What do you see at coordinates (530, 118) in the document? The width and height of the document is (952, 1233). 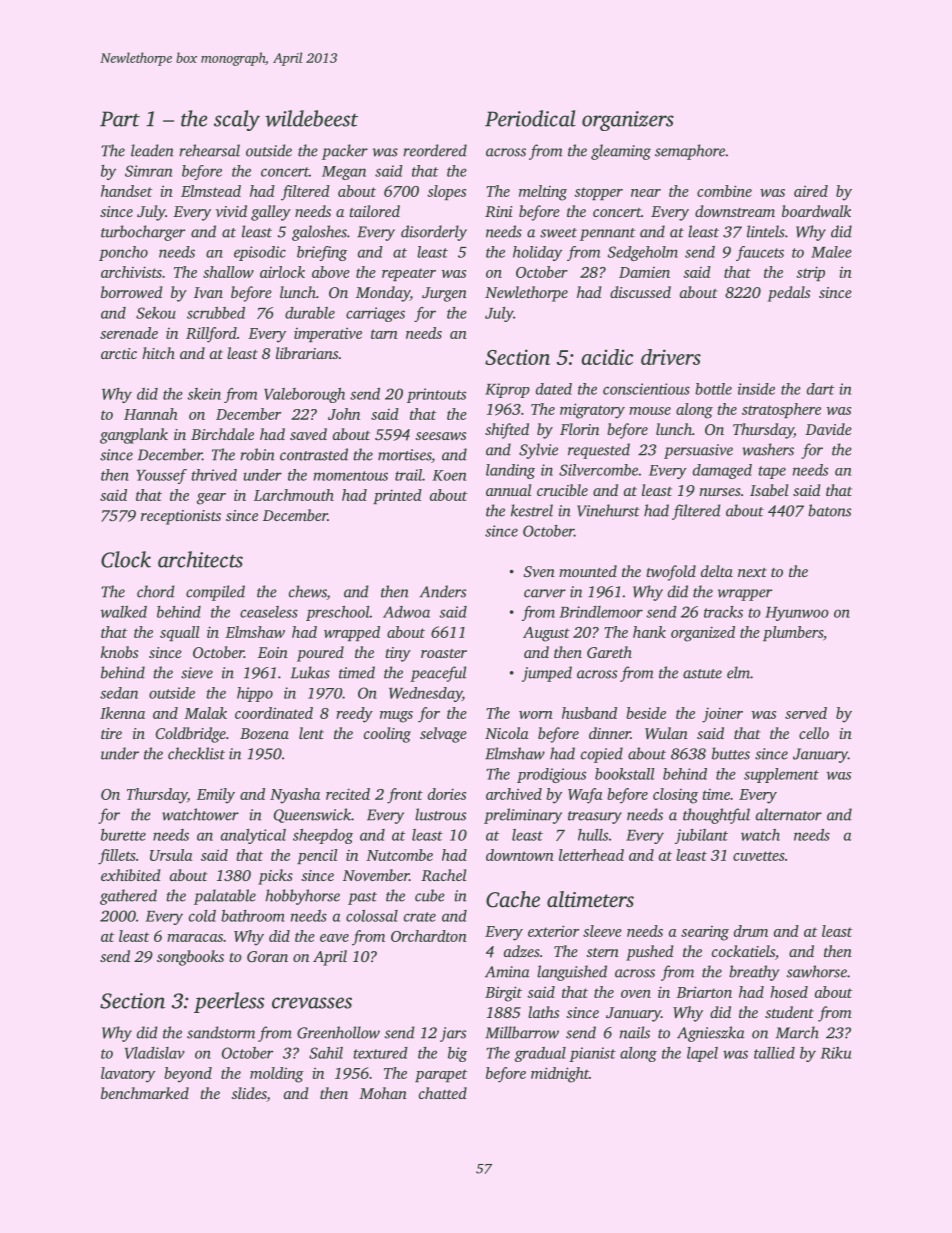 I see `Periodical` at bounding box center [530, 118].
